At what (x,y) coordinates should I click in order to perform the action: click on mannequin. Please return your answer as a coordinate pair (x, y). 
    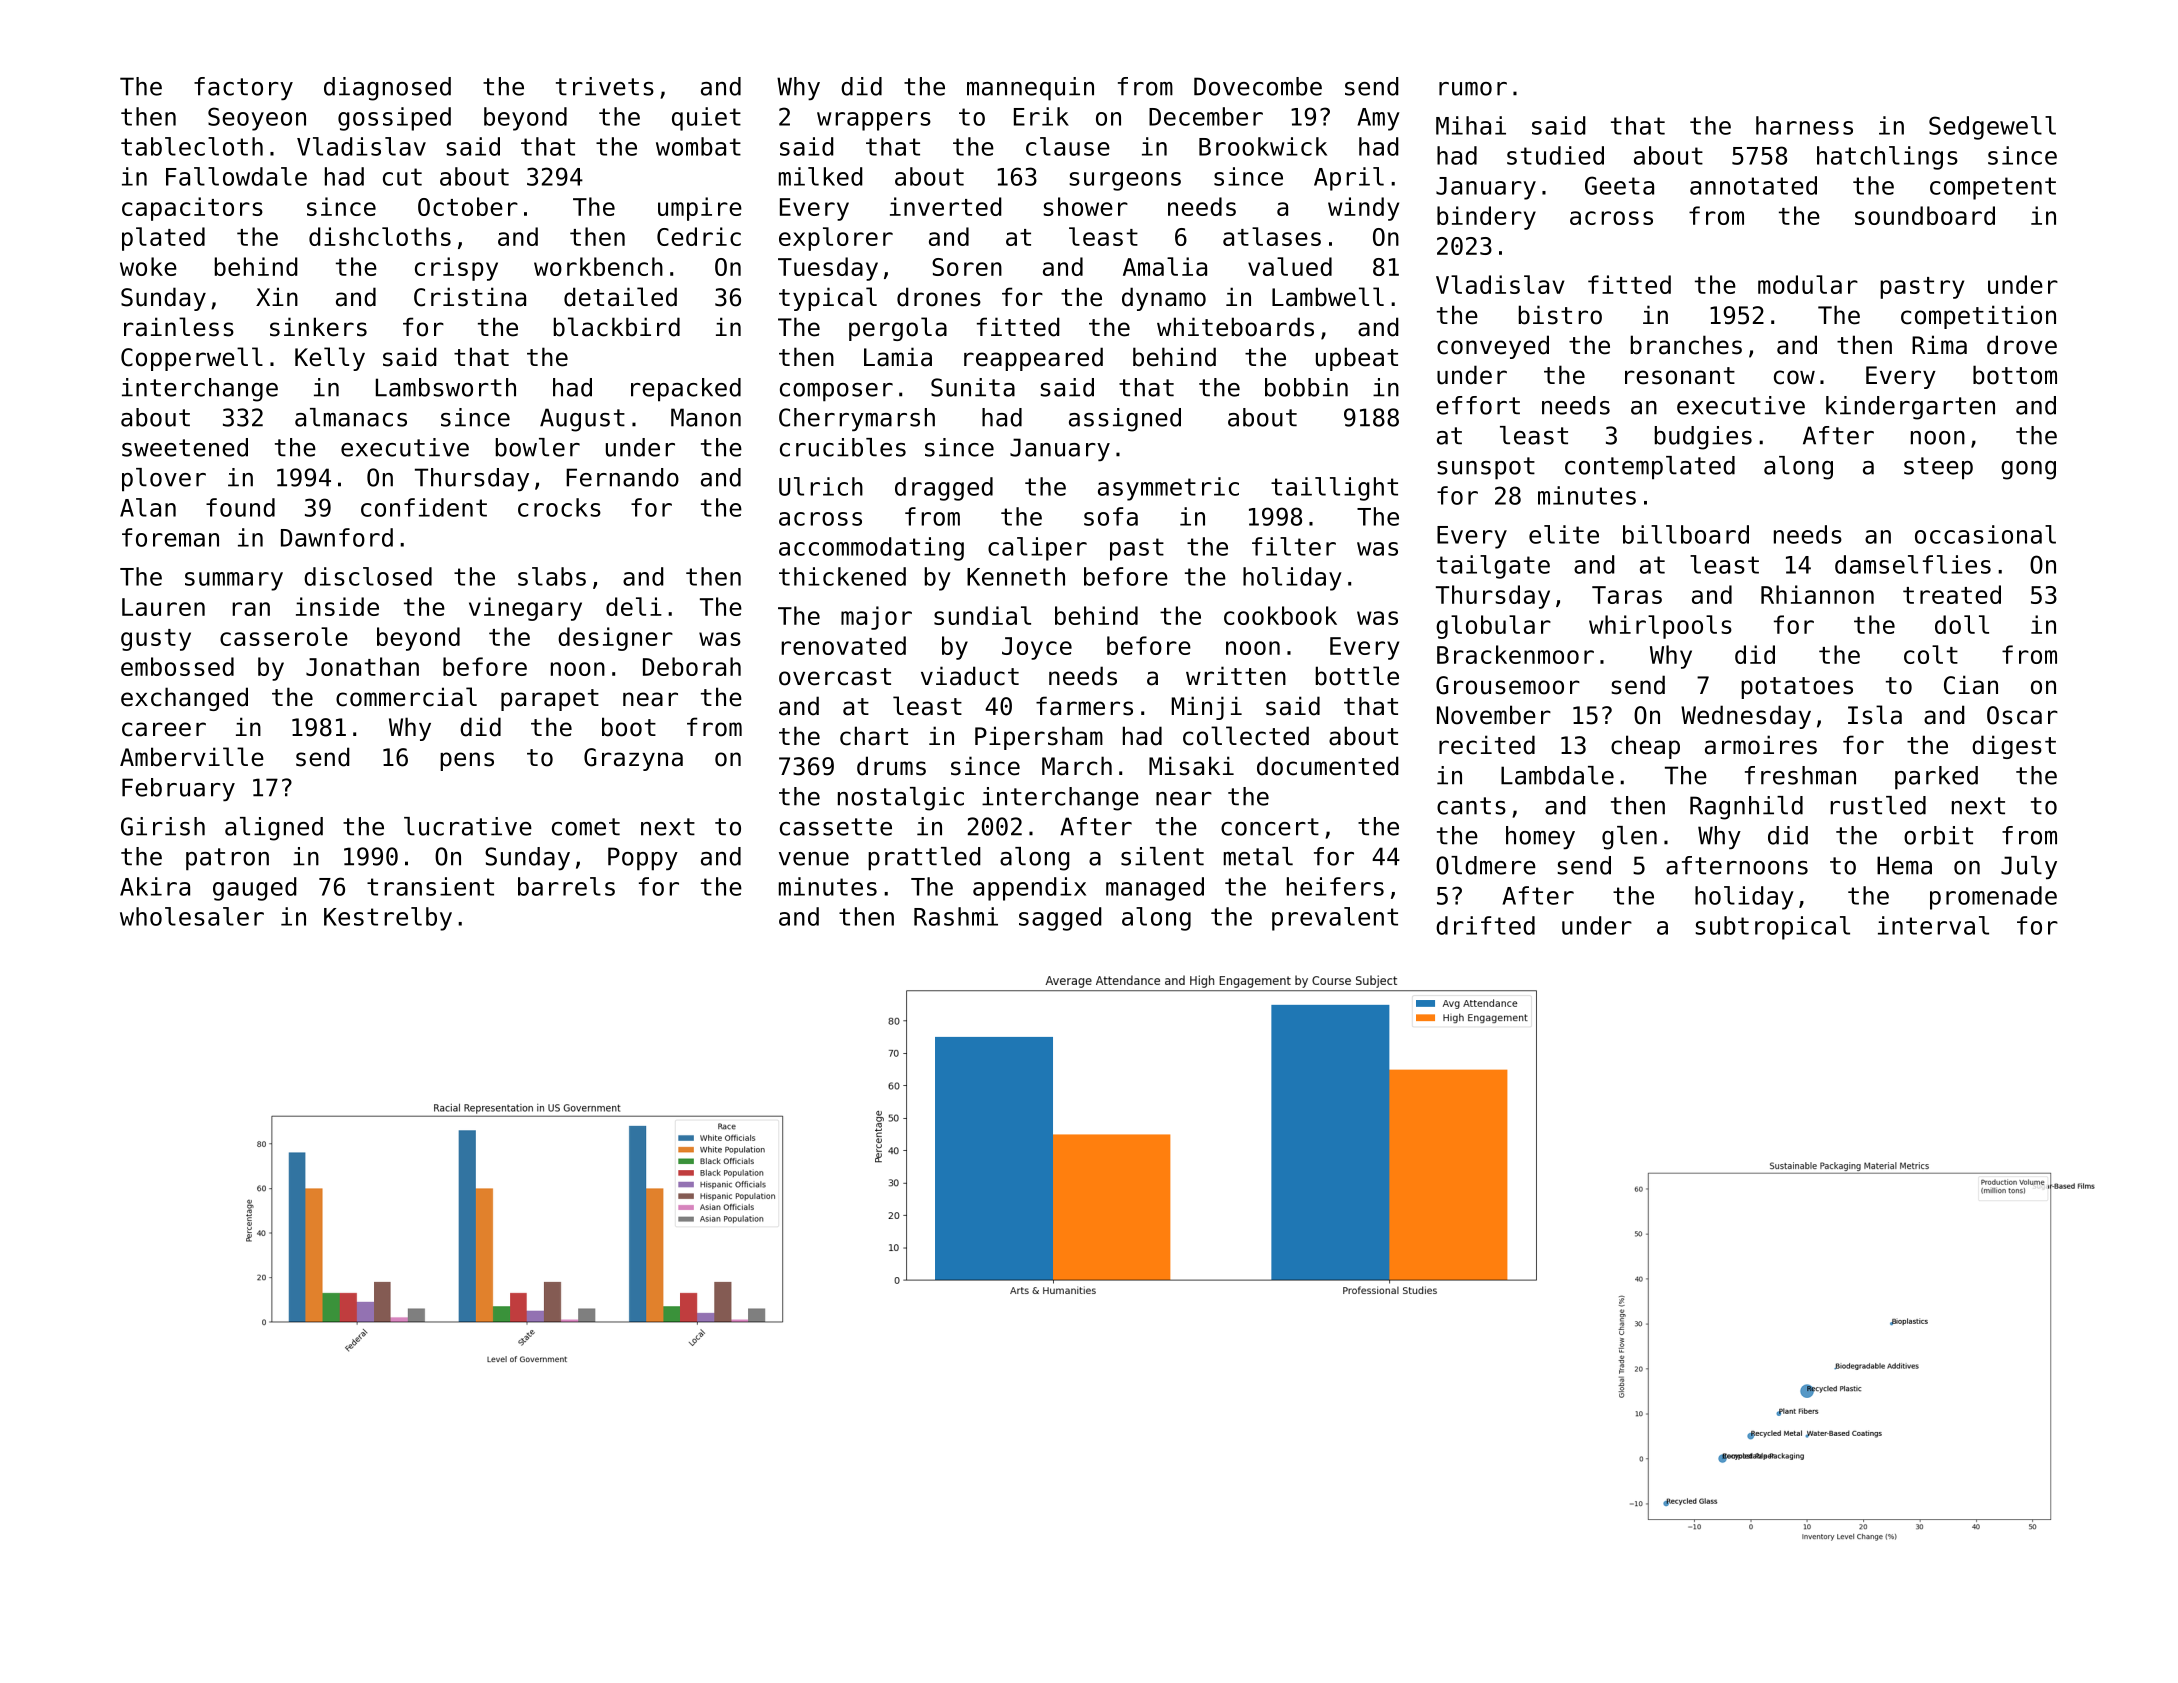
    Looking at the image, I should click on (1030, 89).
